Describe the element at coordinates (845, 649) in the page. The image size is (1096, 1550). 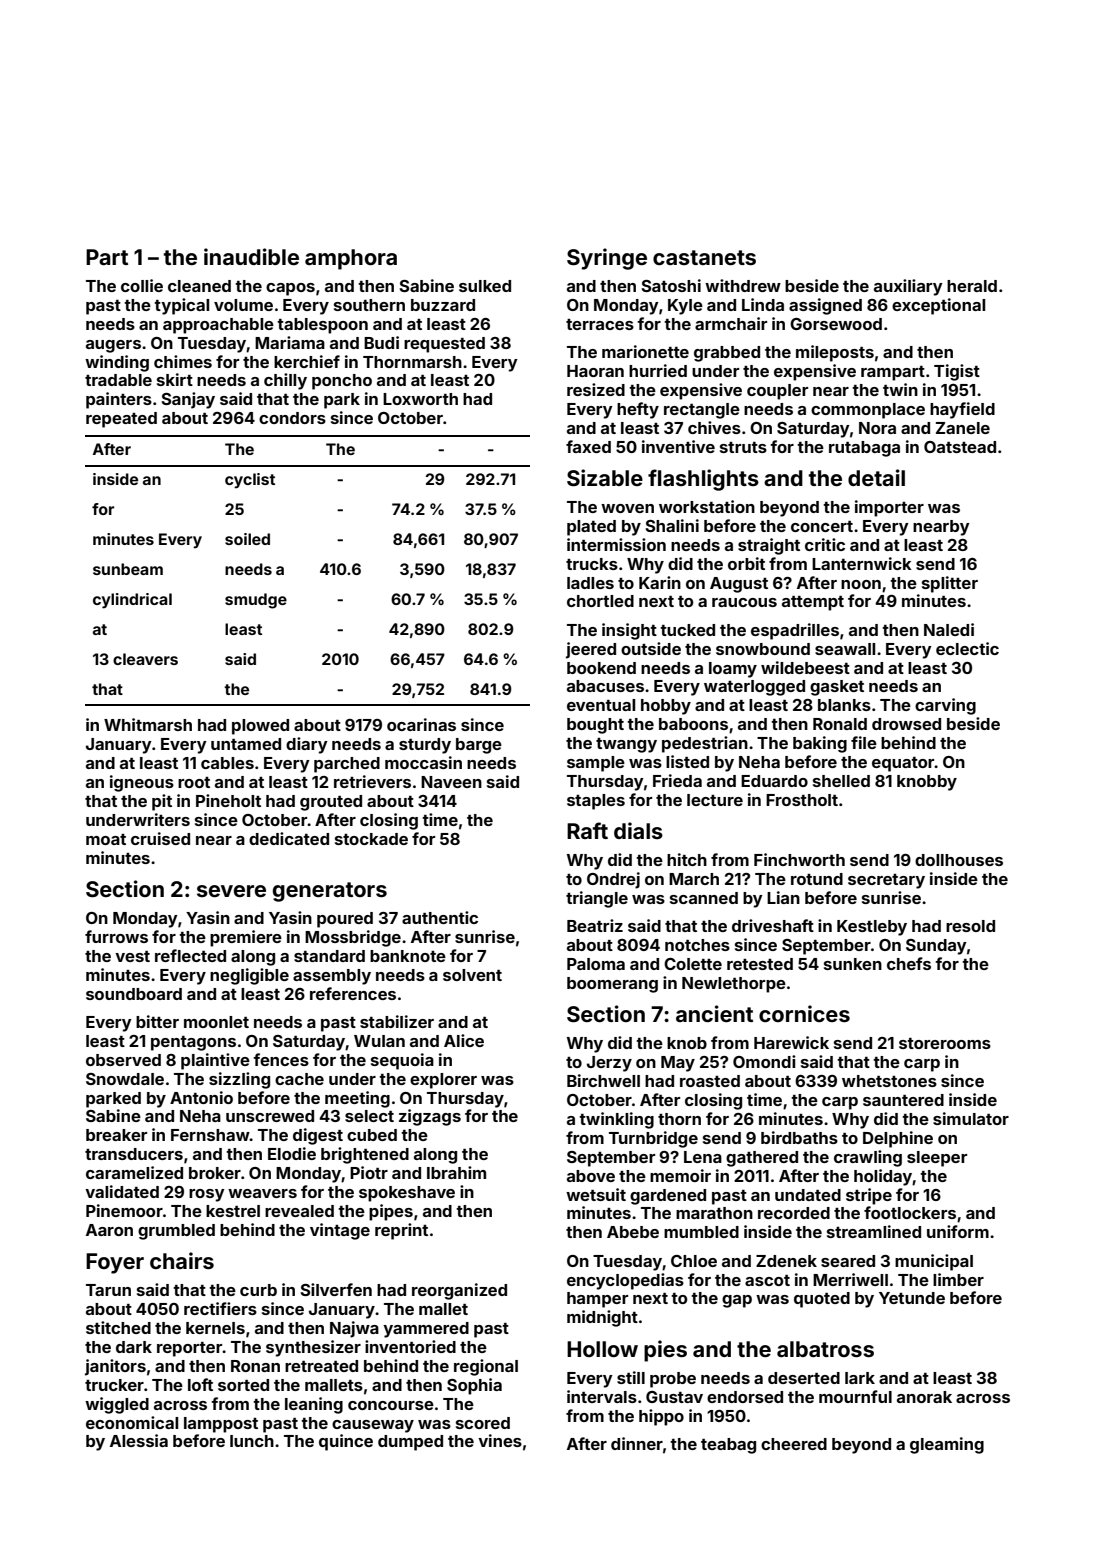
I see `seawall` at that location.
